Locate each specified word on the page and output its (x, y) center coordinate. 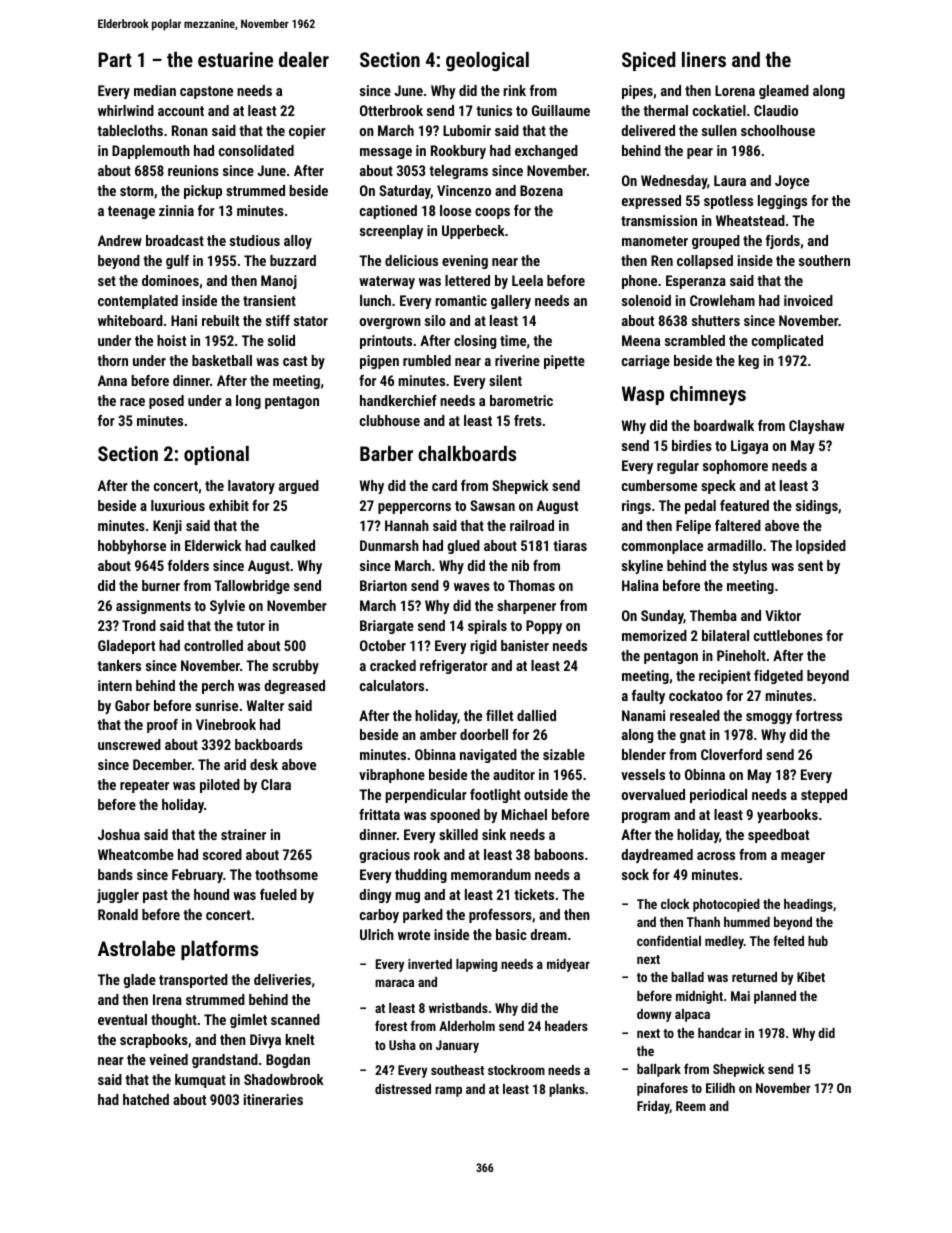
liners (704, 59)
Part (115, 59)
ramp (448, 1091)
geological (487, 61)
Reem (691, 1106)
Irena (167, 999)
